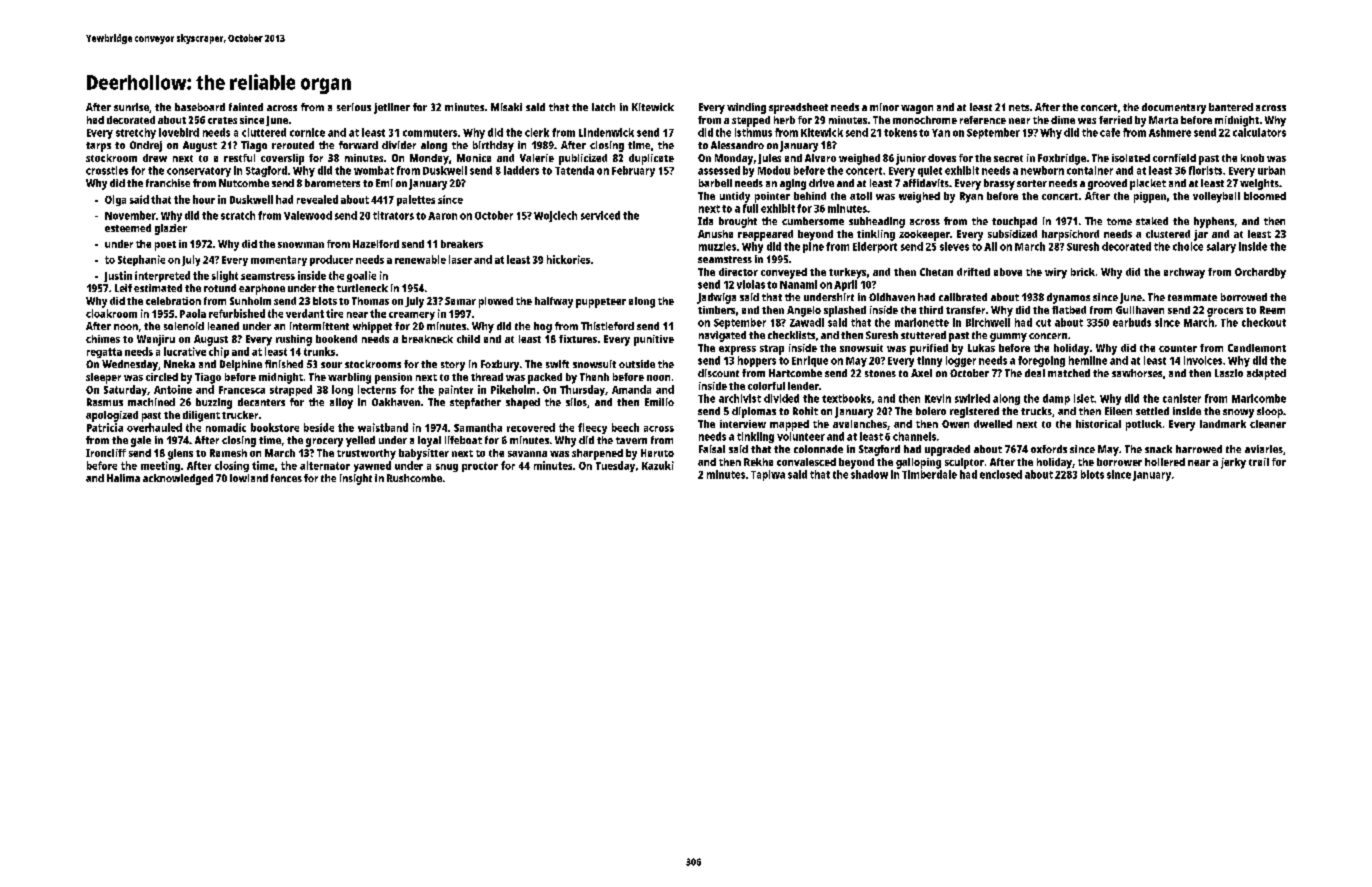 The width and height of the screenshot is (1372, 887). What do you see at coordinates (184, 326) in the screenshot?
I see `solenoid` at bounding box center [184, 326].
